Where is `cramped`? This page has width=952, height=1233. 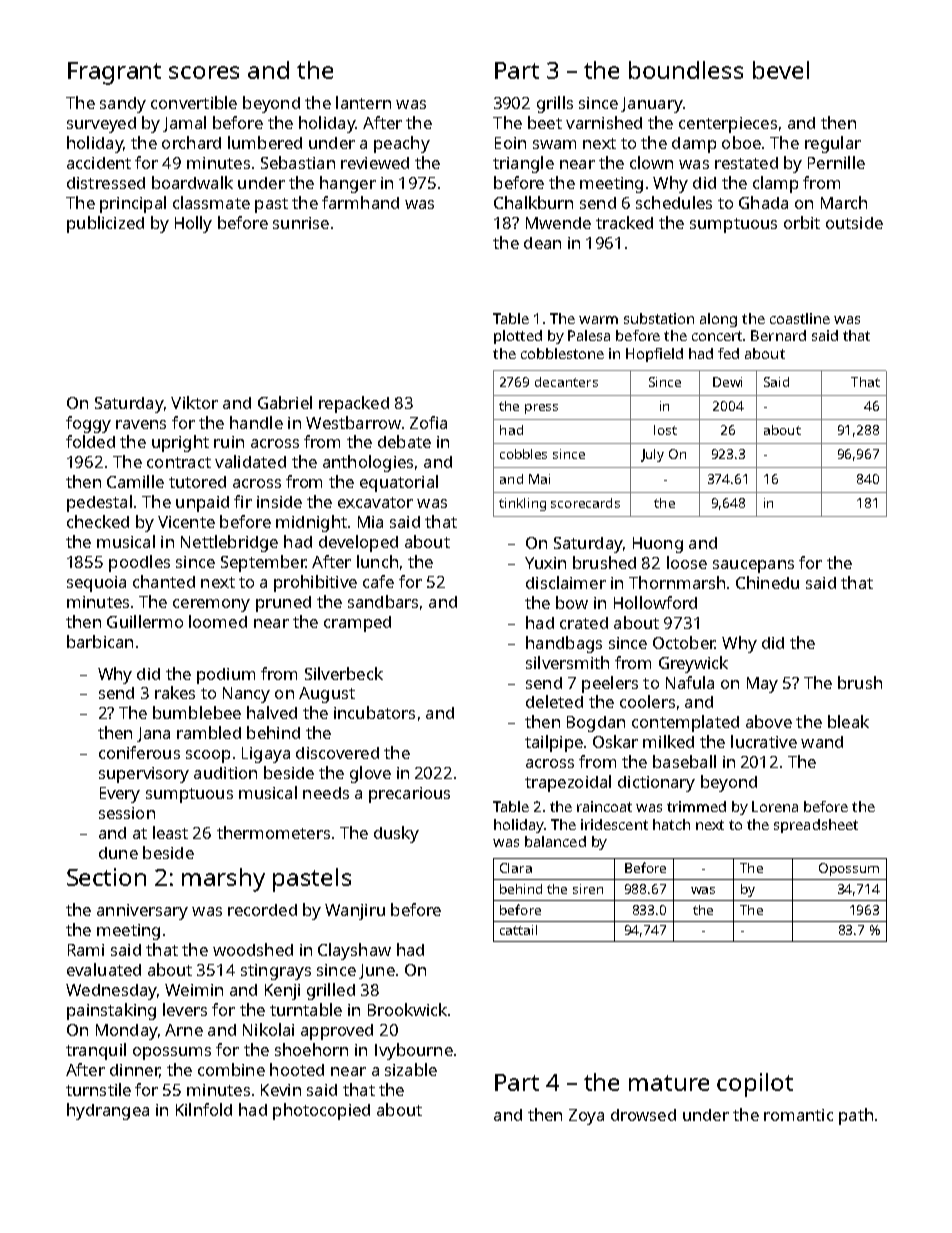
cramped is located at coordinates (357, 624).
